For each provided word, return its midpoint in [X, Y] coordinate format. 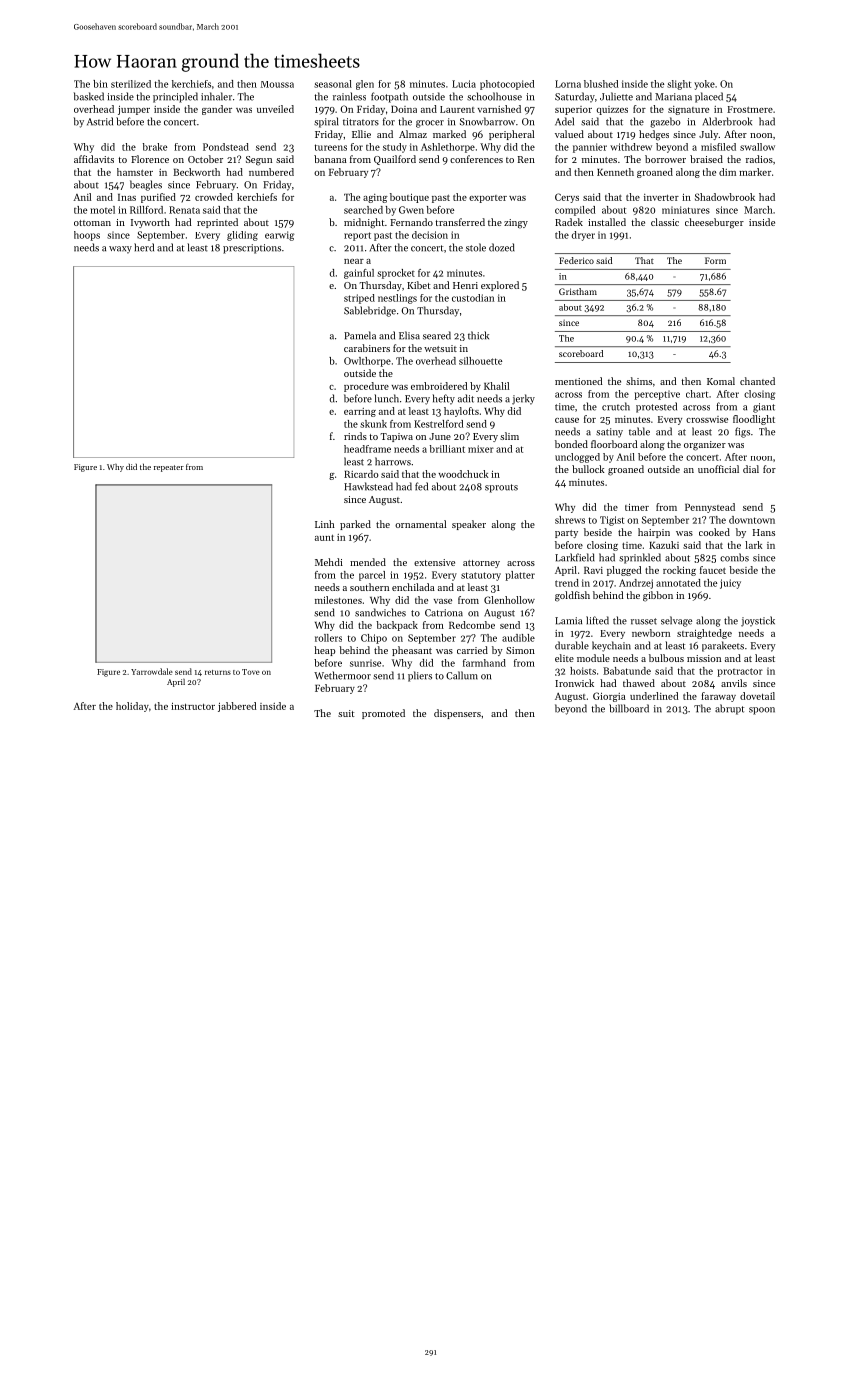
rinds [355, 436]
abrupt [729, 709]
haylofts [461, 412]
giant [764, 408]
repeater [169, 468]
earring [360, 412]
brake [155, 147]
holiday [132, 707]
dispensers [457, 714]
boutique [409, 198]
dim [727, 172]
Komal [721, 381]
